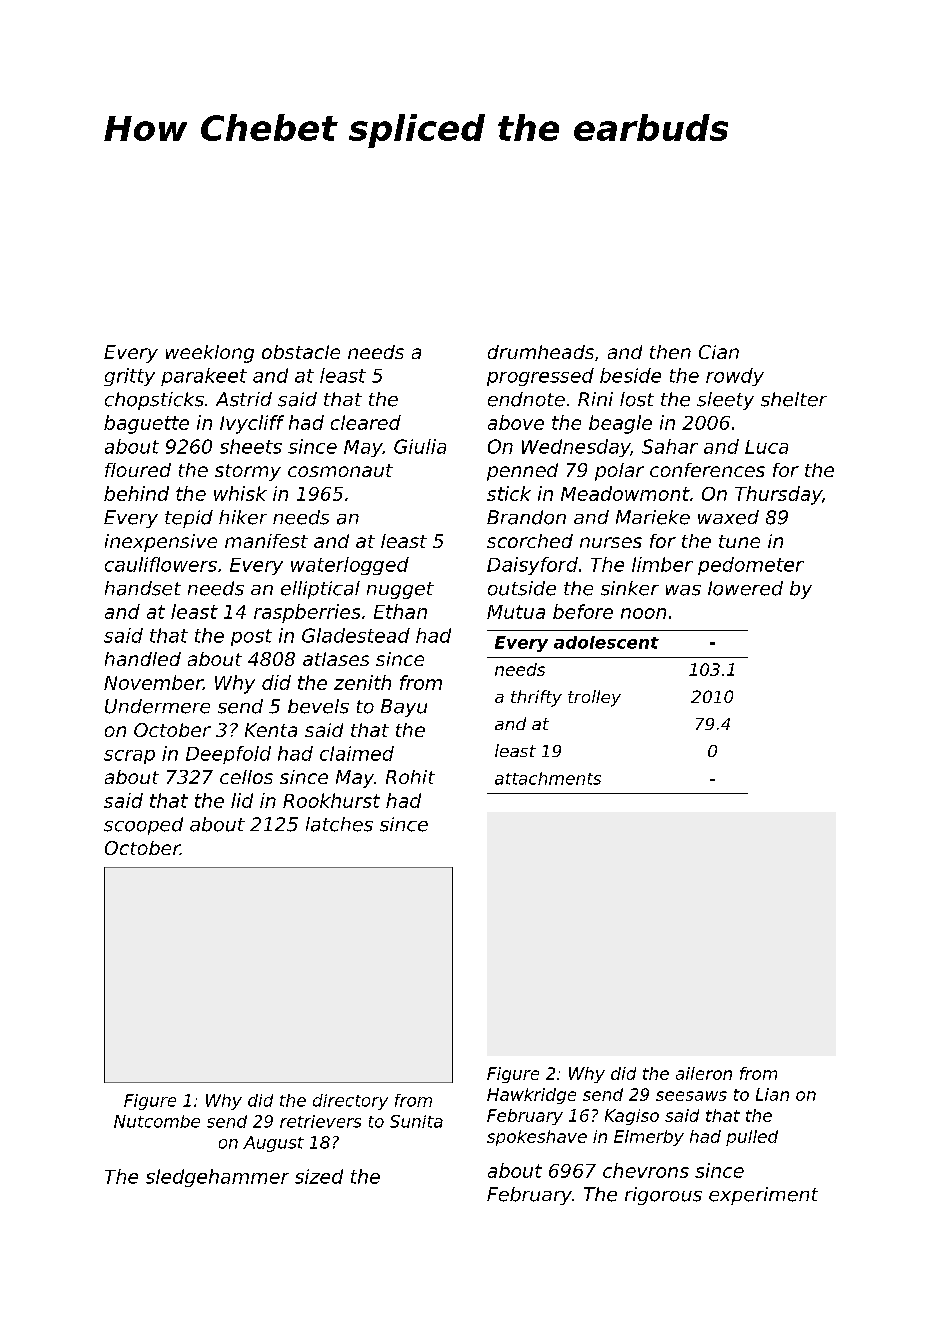 The image size is (940, 1334). What do you see at coordinates (719, 352) in the screenshot?
I see `Cian` at bounding box center [719, 352].
